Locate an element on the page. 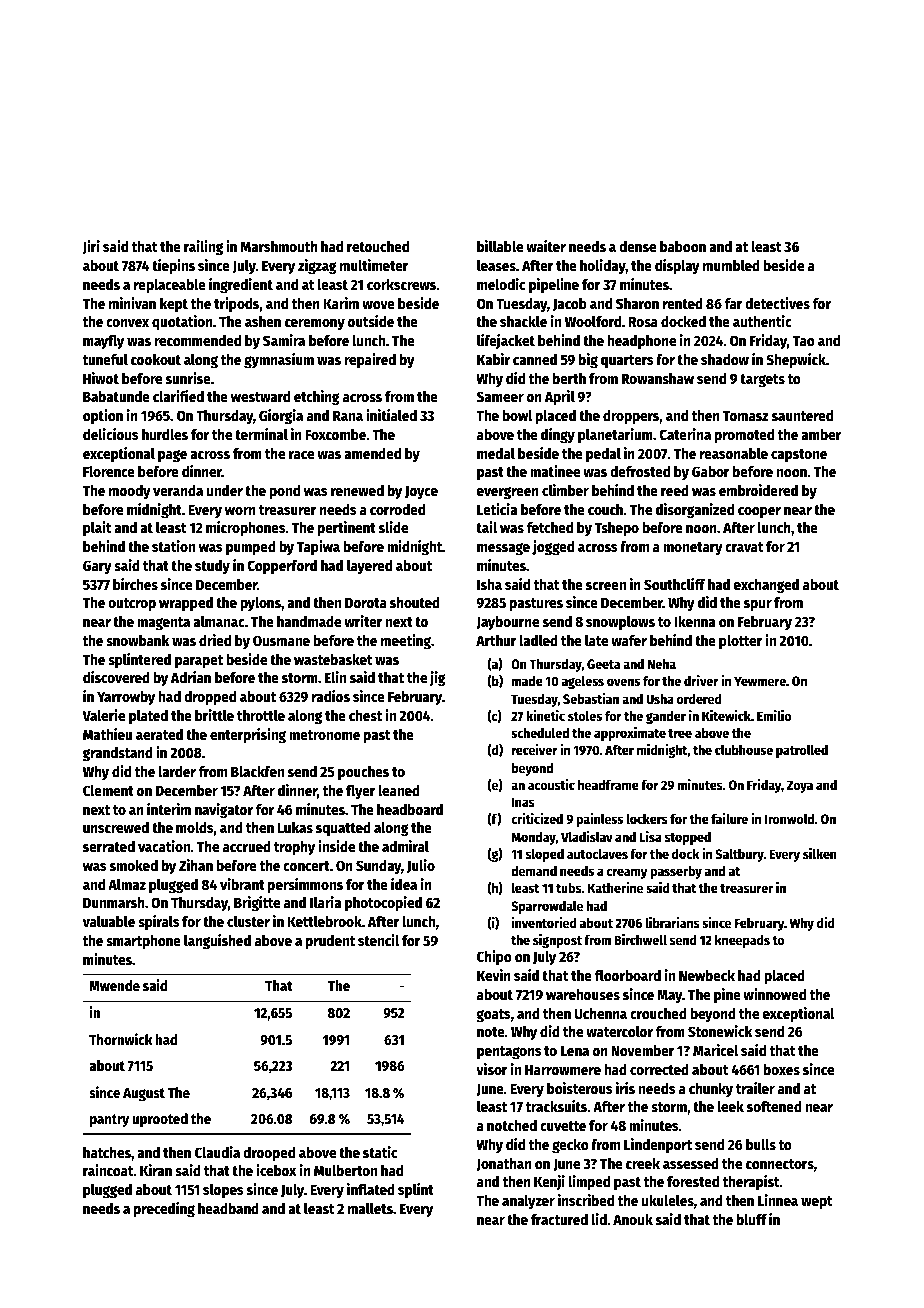 This document has width=924, height=1308. Clement is located at coordinates (108, 790).
